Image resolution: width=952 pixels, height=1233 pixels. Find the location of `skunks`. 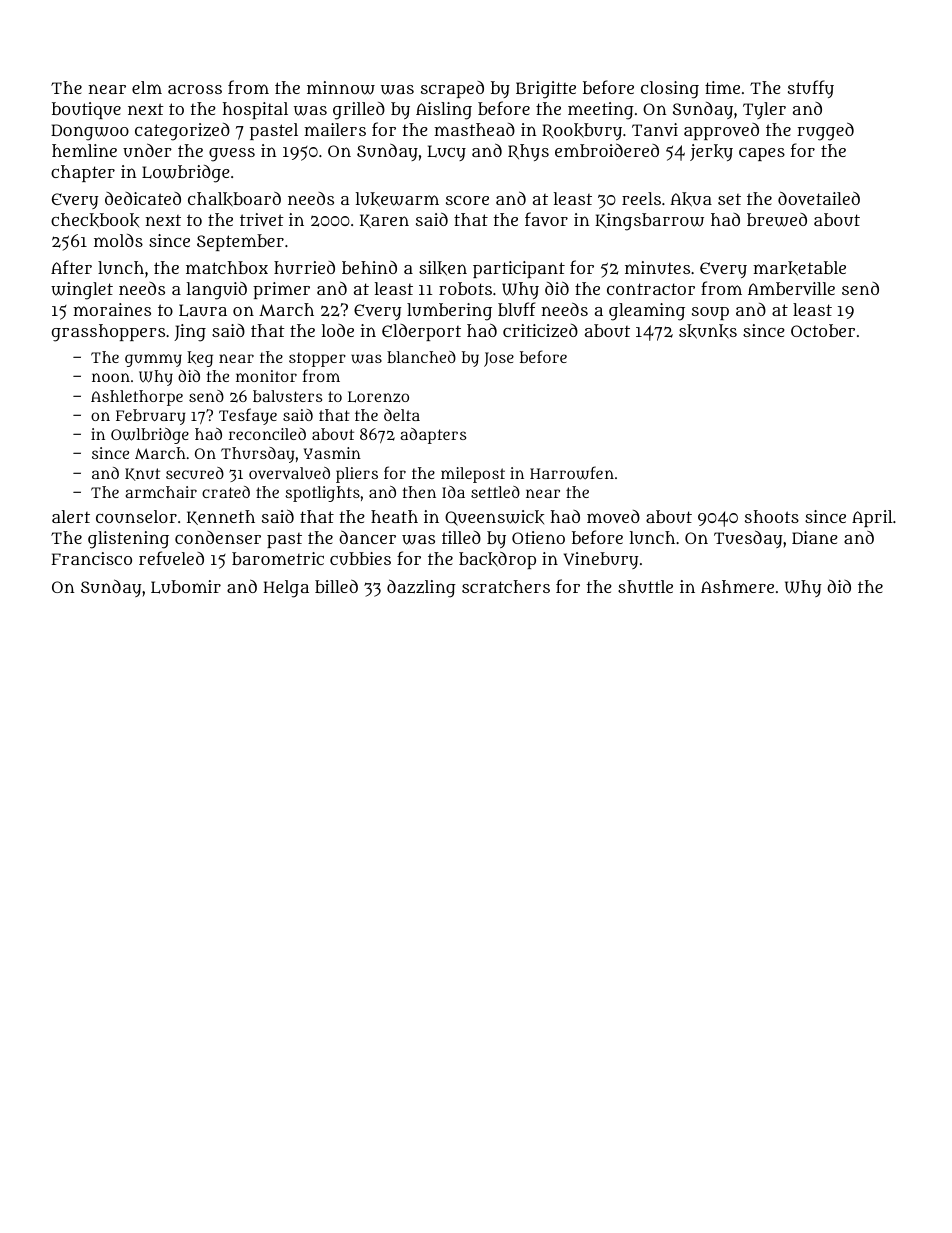

skunks is located at coordinates (708, 331).
